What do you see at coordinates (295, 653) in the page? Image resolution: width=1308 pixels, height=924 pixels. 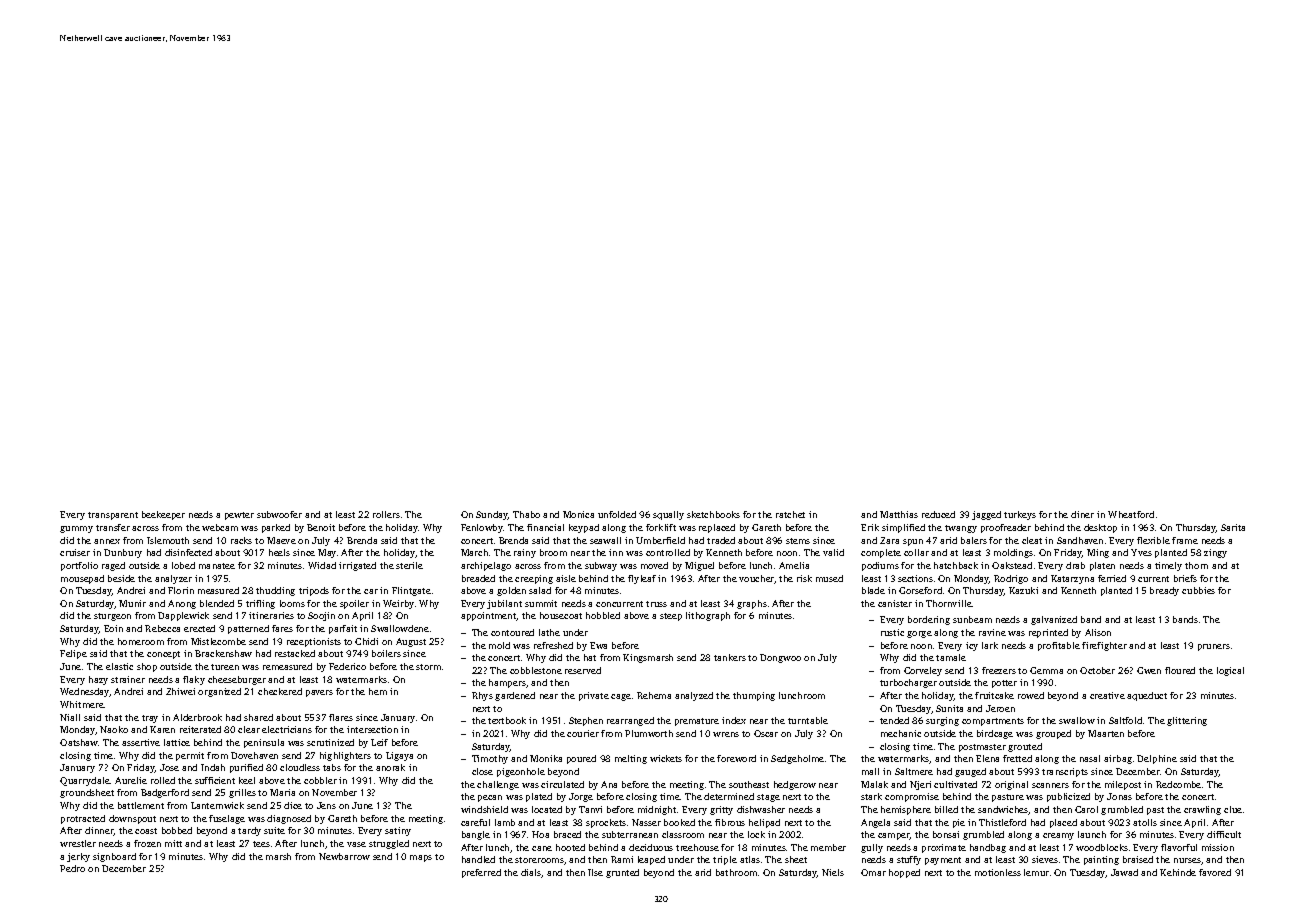 I see `restacked` at bounding box center [295, 653].
